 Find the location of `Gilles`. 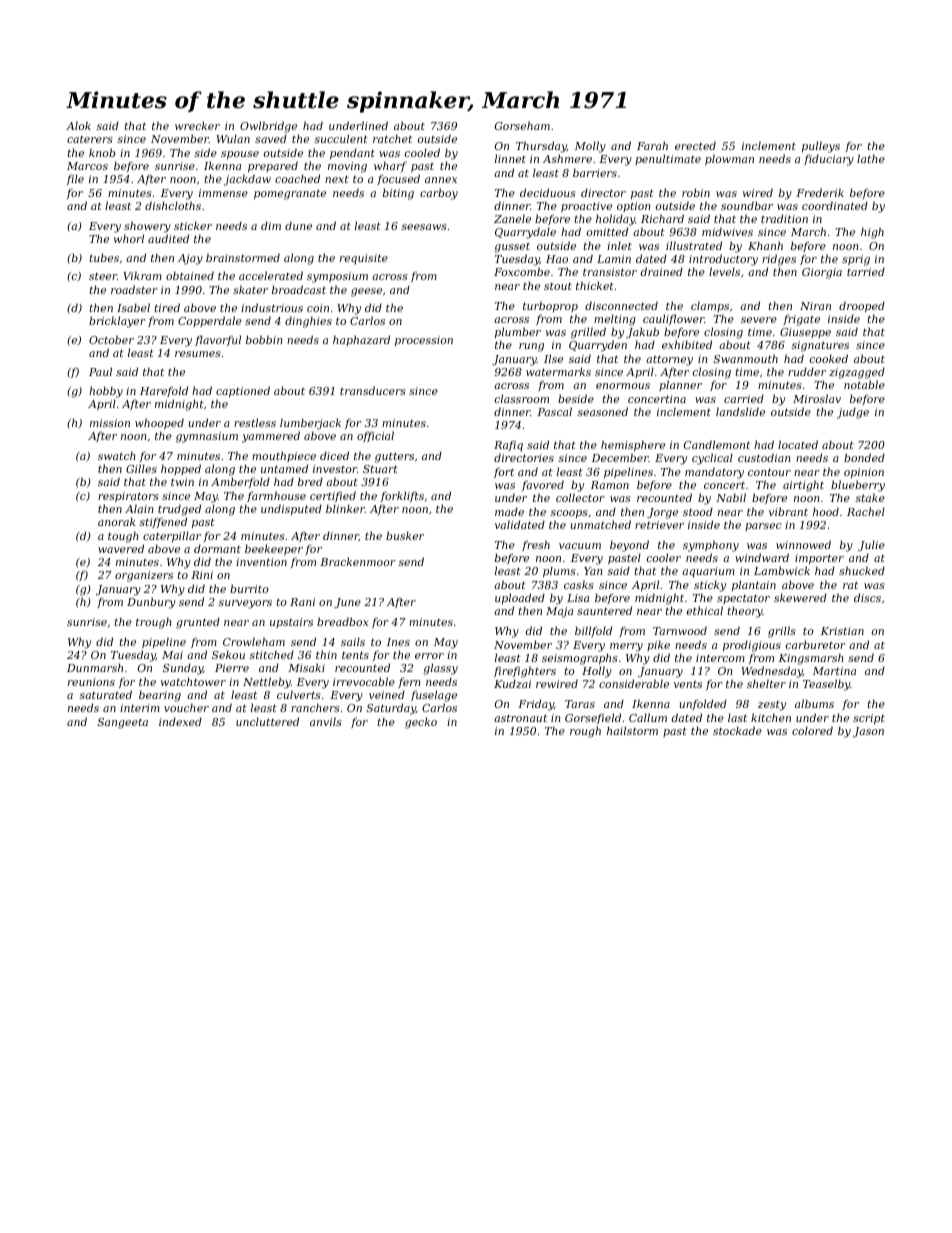

Gilles is located at coordinates (141, 468).
